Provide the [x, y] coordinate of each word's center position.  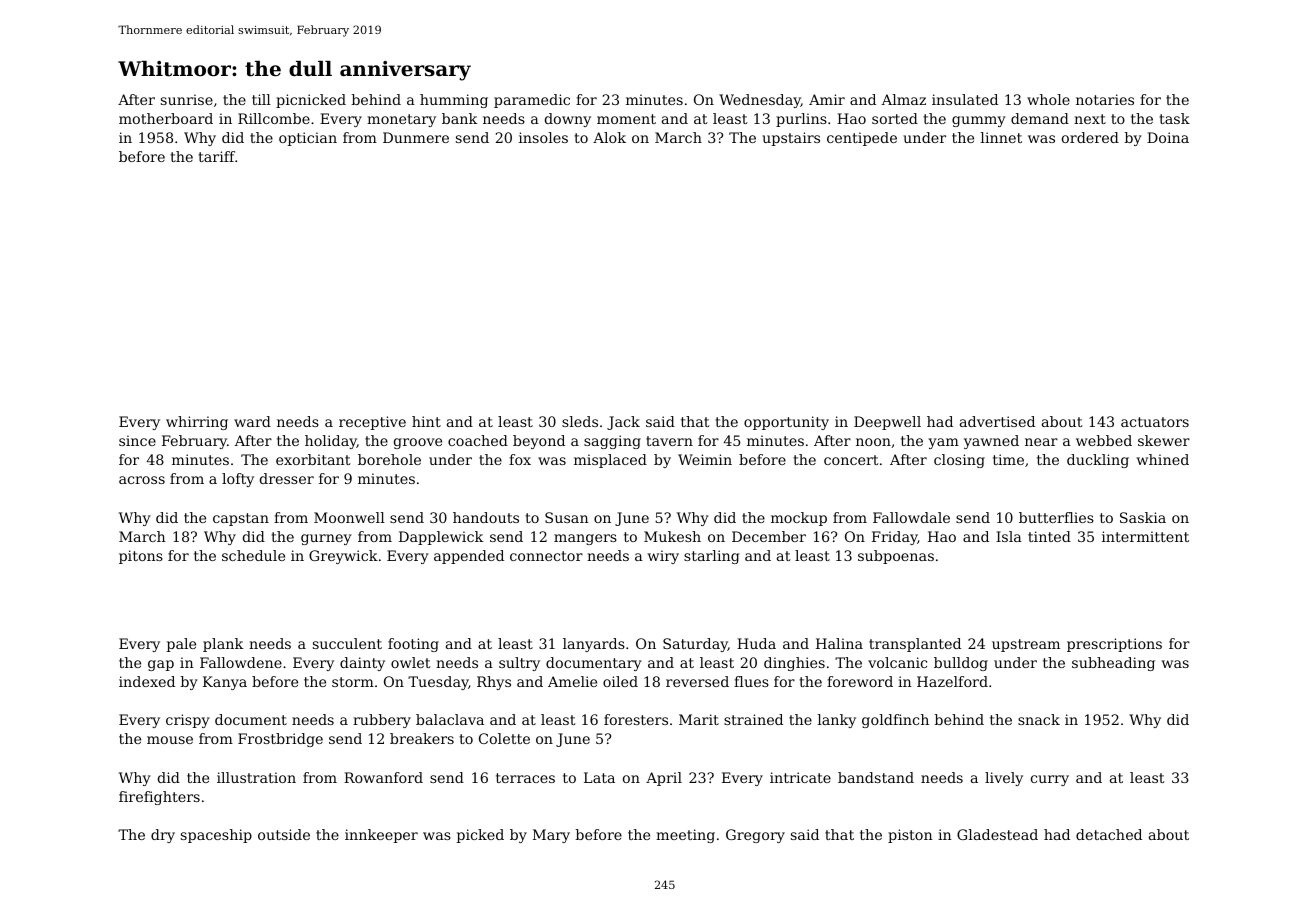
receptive [372, 423]
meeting [685, 836]
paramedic [532, 101]
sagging [612, 442]
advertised [997, 421]
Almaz [904, 99]
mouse [170, 740]
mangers [585, 539]
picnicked [311, 101]
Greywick [343, 557]
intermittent [1145, 536]
